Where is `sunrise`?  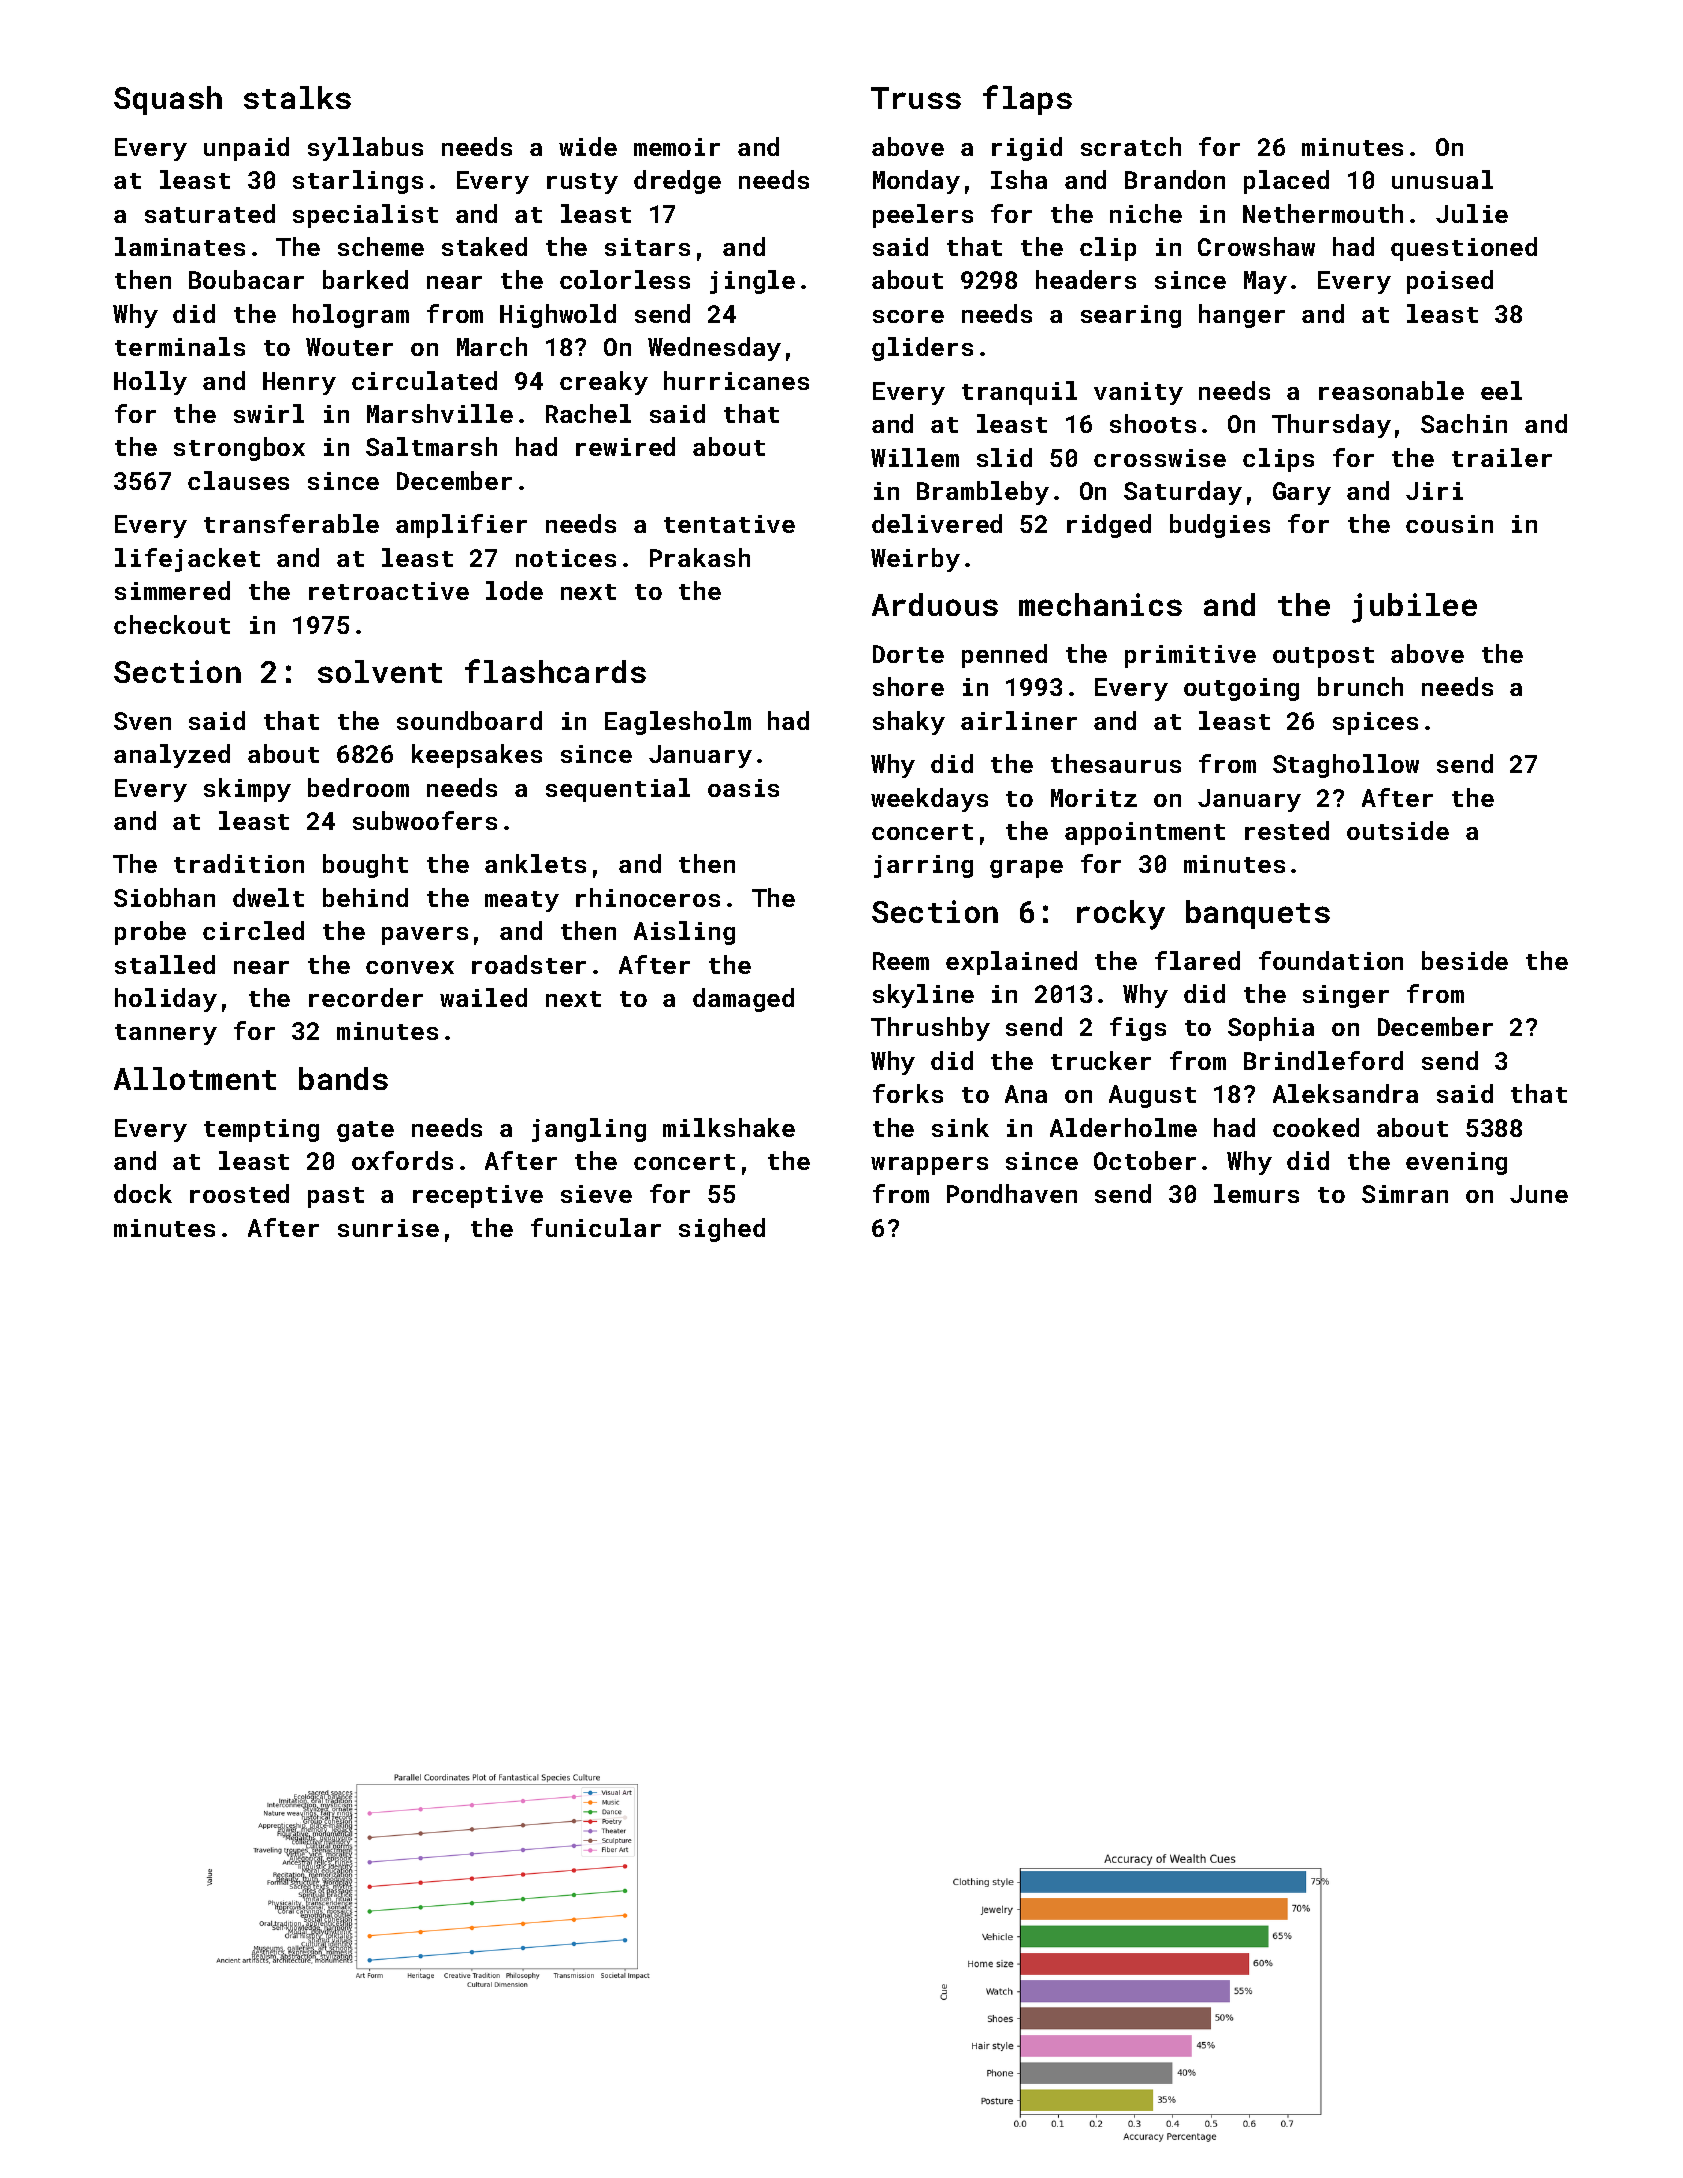 sunrise is located at coordinates (388, 1228).
